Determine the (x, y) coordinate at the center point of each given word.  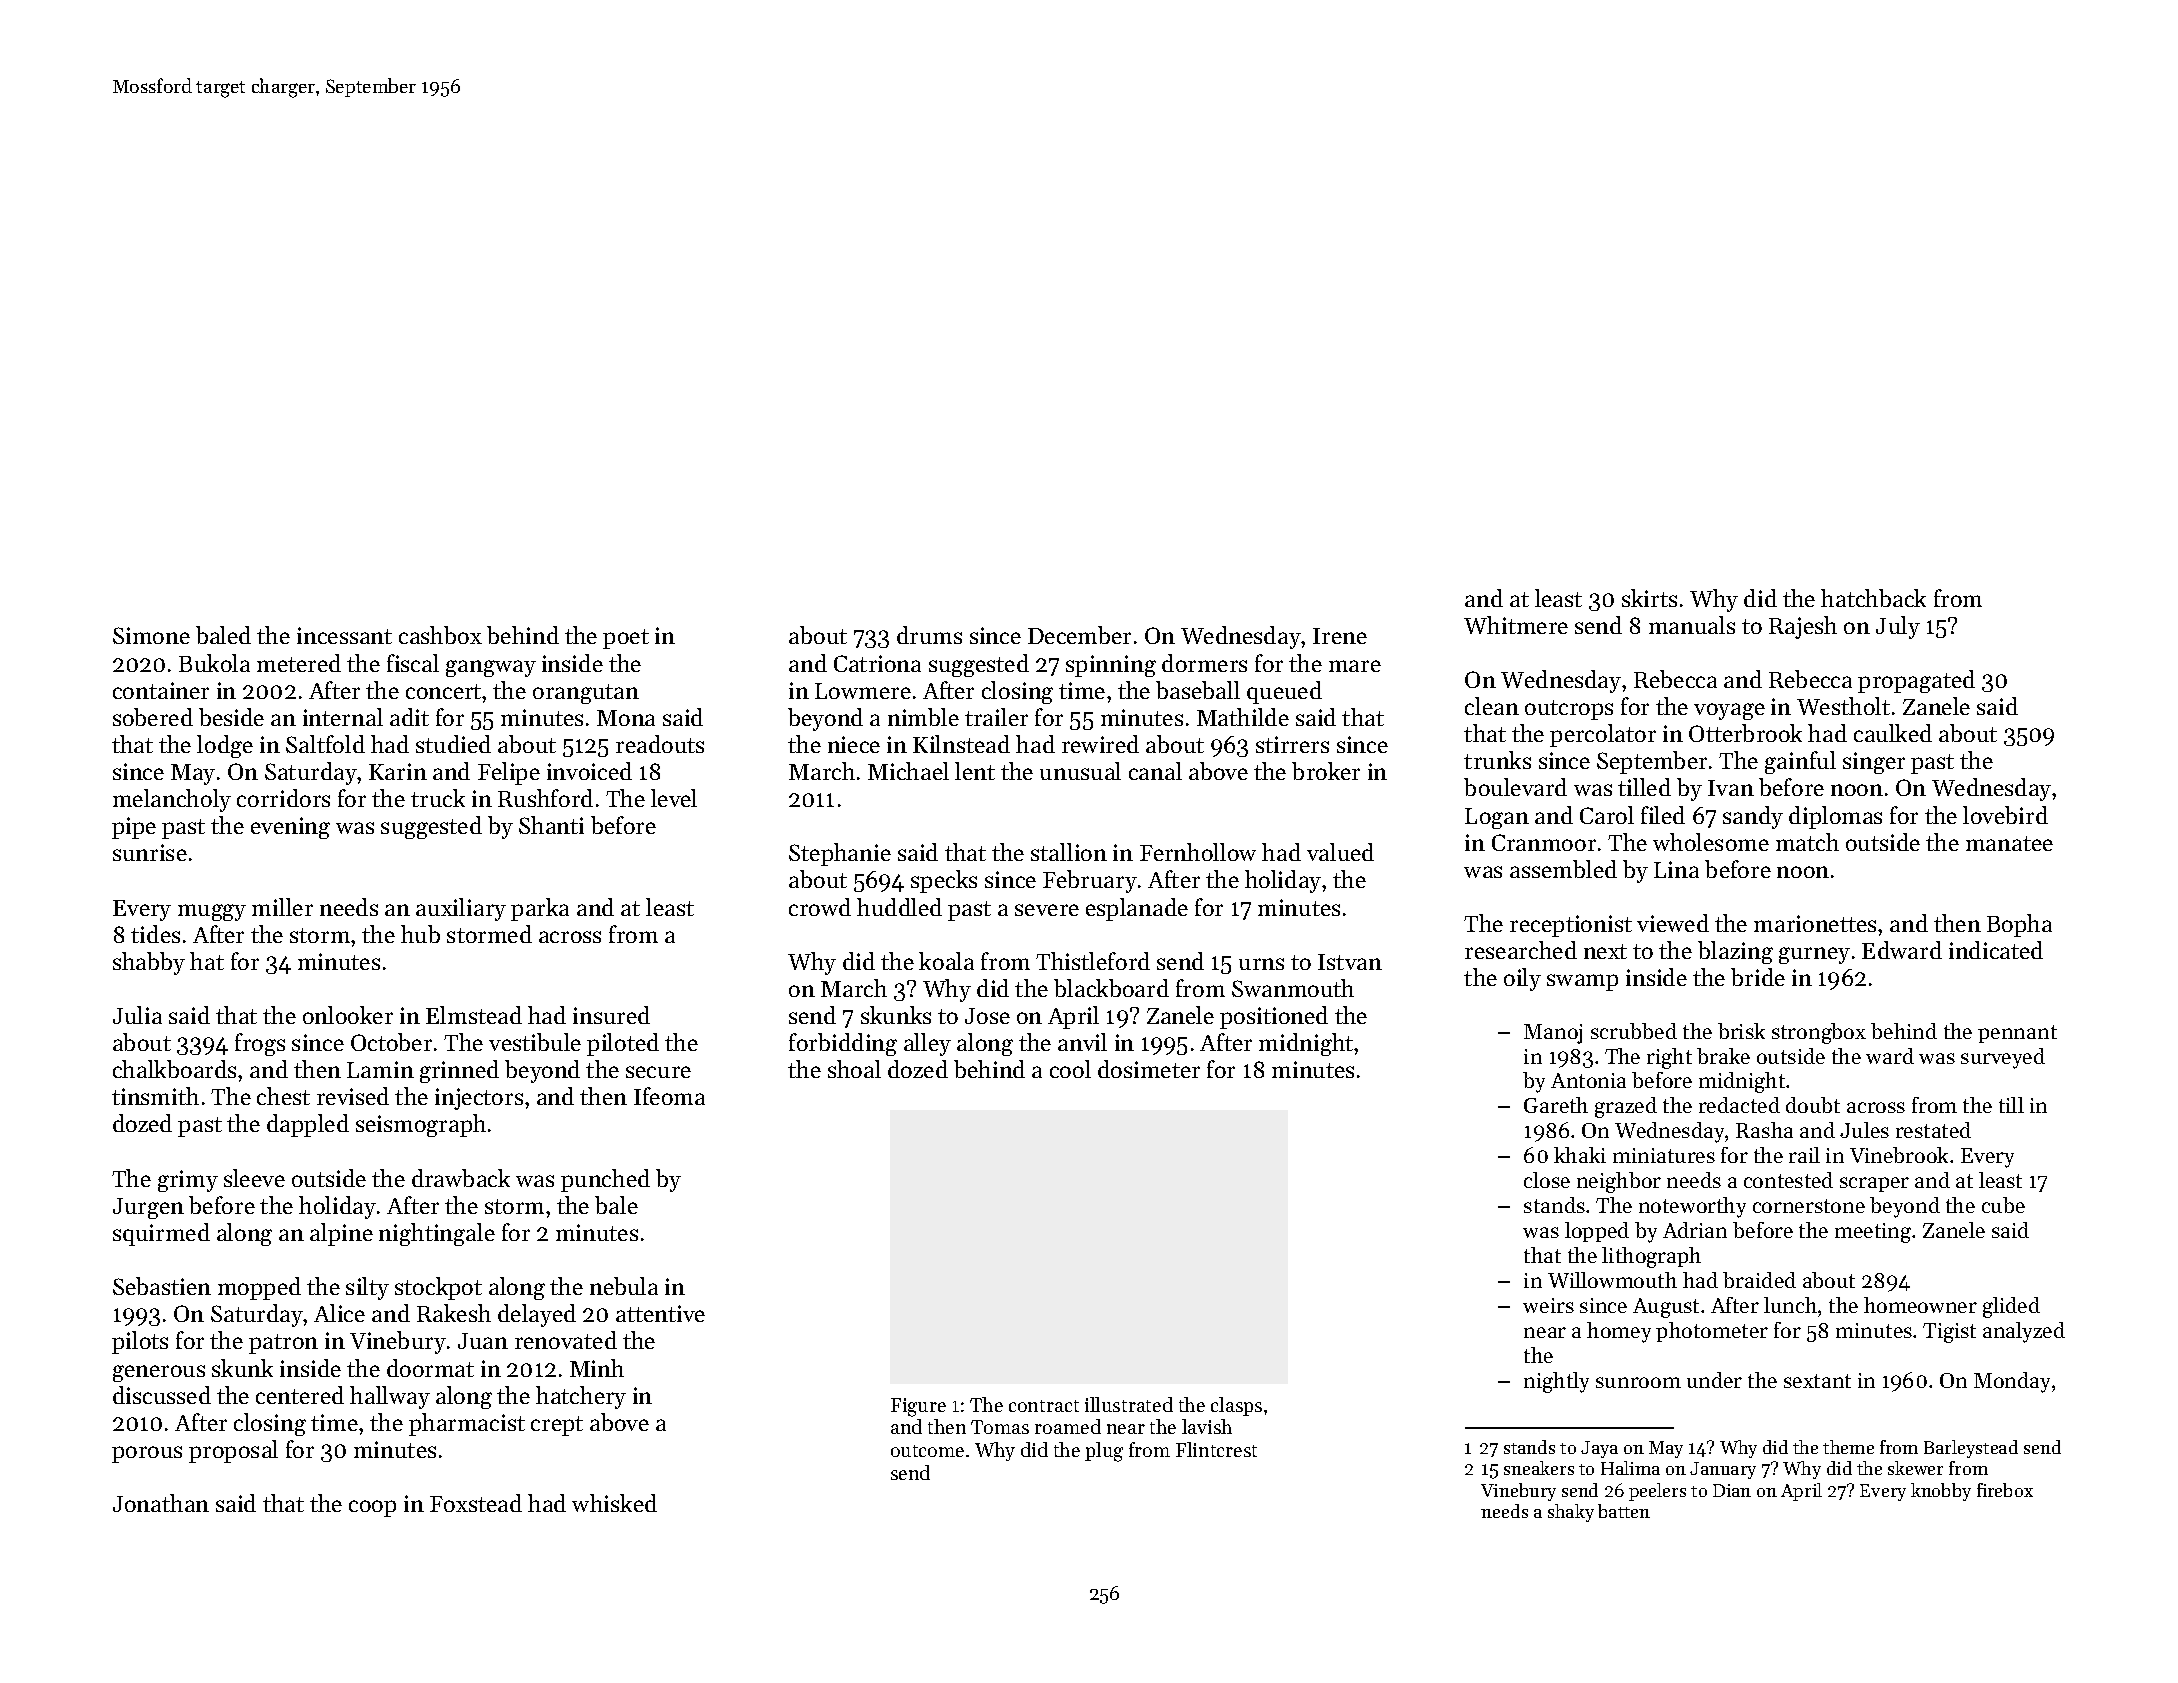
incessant (344, 635)
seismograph (421, 1125)
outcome (927, 1451)
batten (1624, 1511)
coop (372, 1508)
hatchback (1873, 598)
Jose (987, 1016)
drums (929, 635)
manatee (2009, 843)
